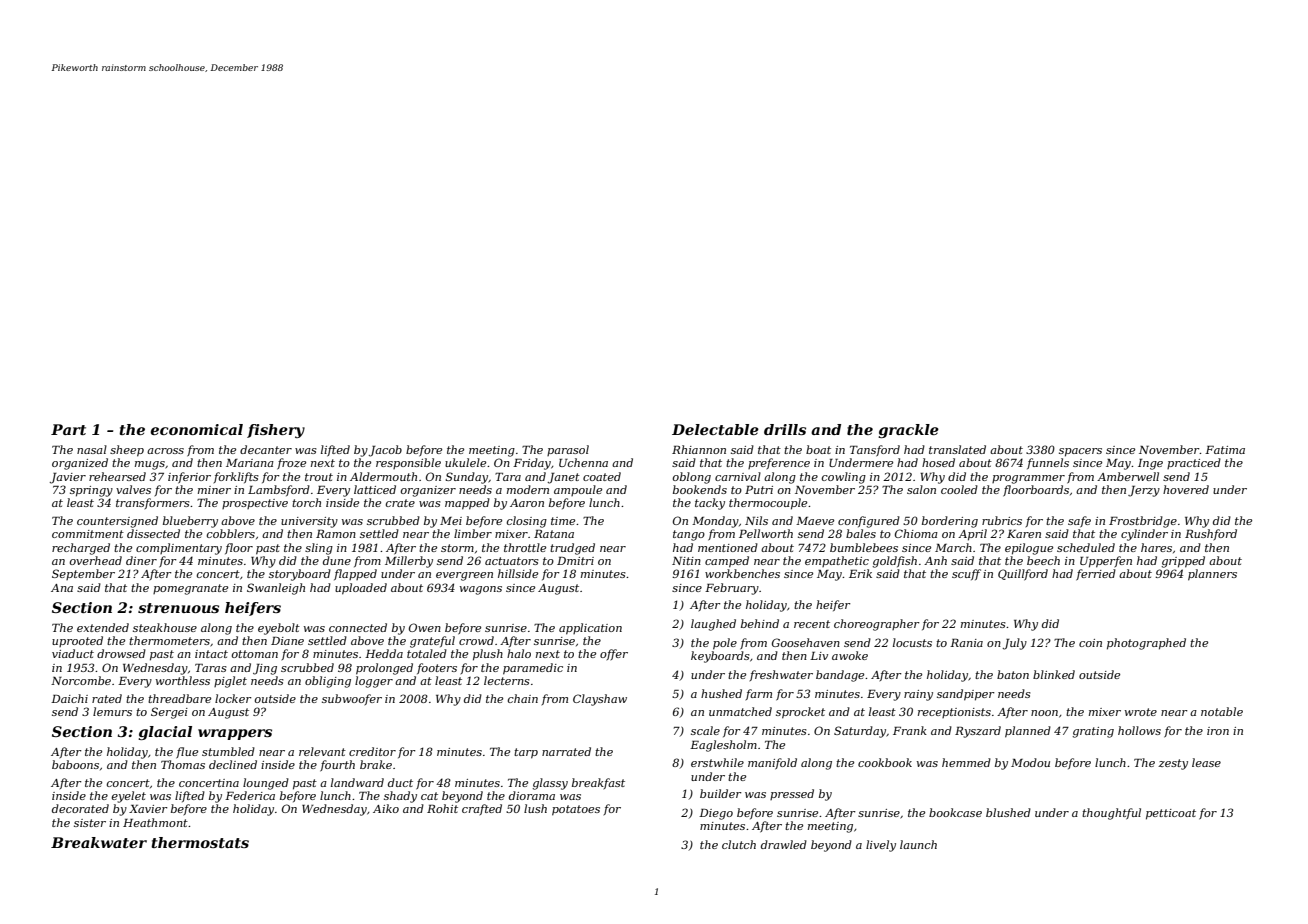 This document has width=1308, height=924. Describe the element at coordinates (1090, 643) in the document. I see `coin` at that location.
